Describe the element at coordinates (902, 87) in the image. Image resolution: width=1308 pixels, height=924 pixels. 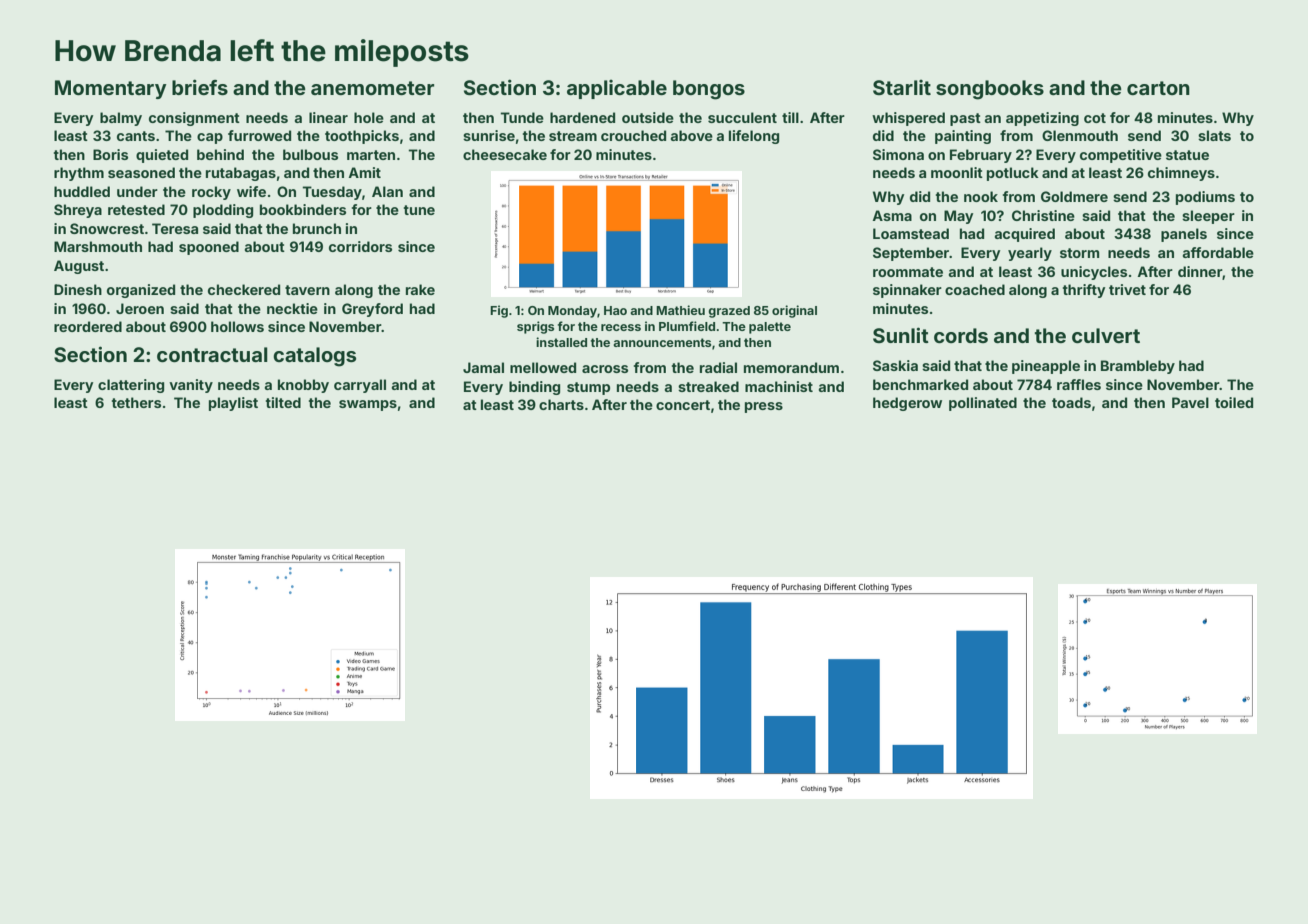
I see `Starlit` at that location.
